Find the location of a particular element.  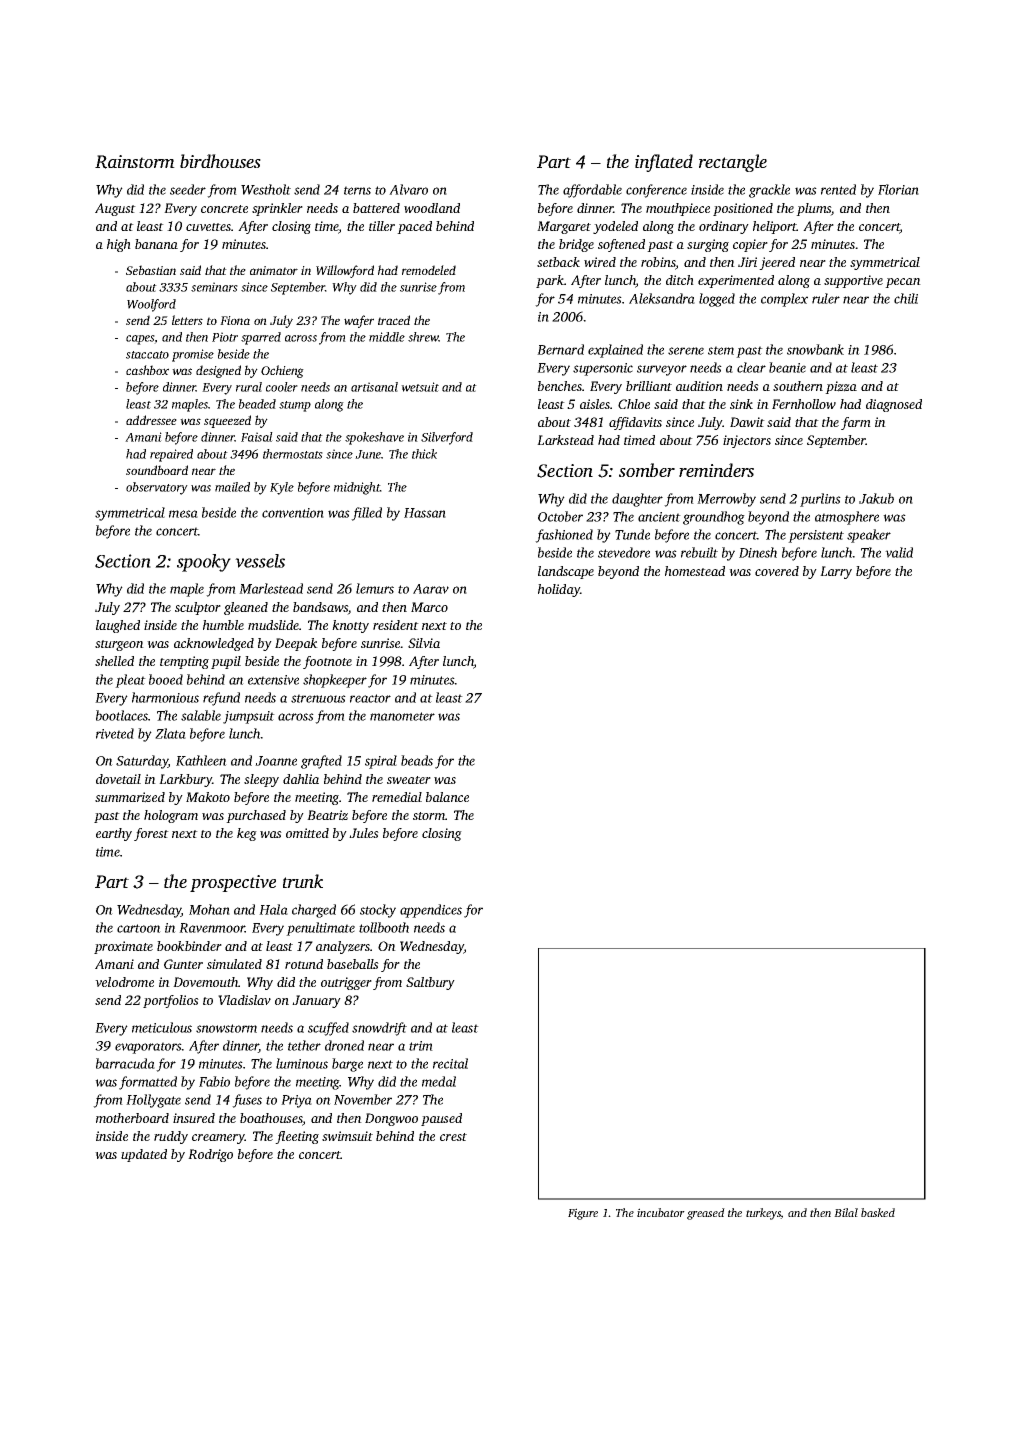

Larry is located at coordinates (836, 572).
